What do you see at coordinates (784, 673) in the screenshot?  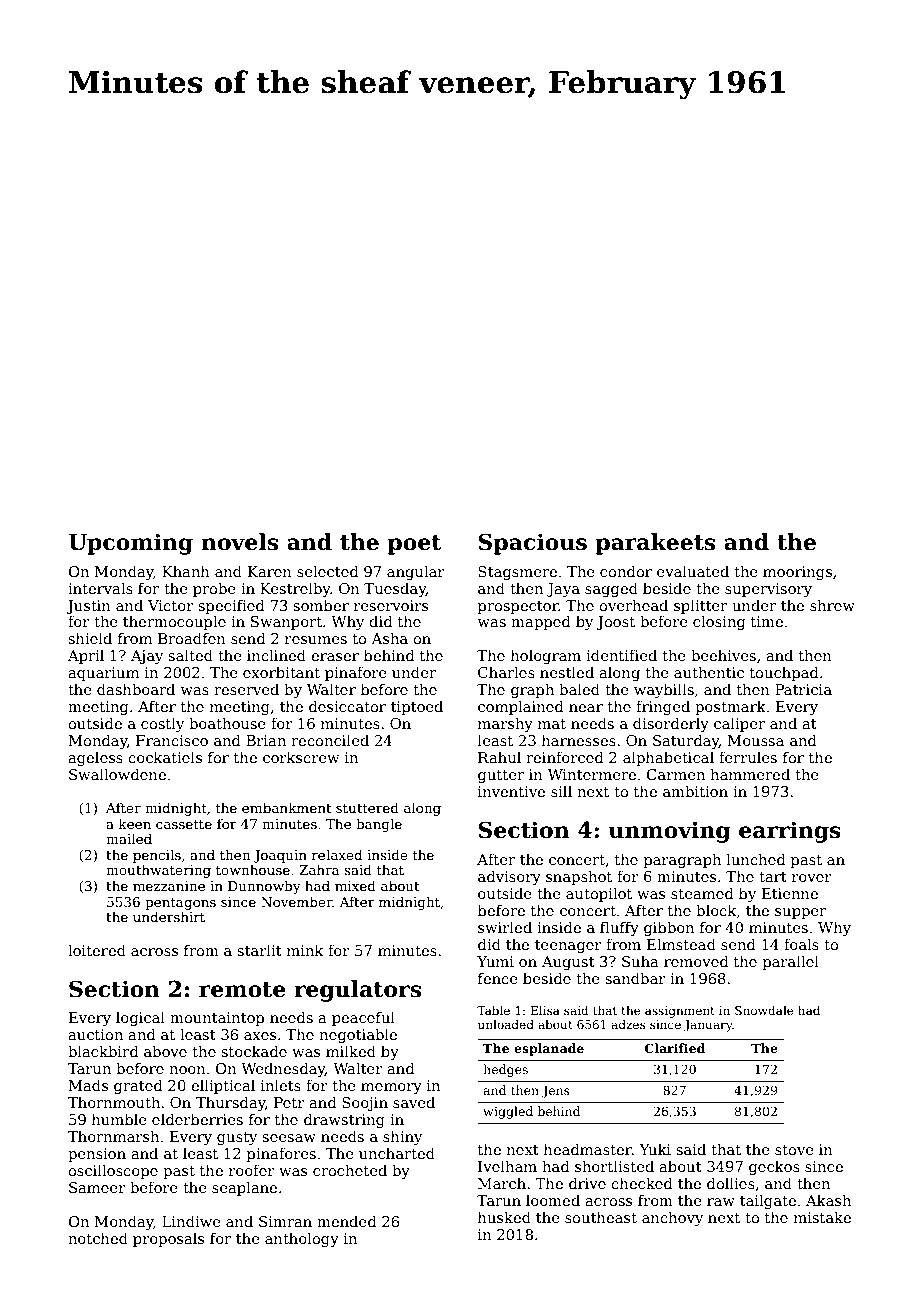 I see `touchpad` at bounding box center [784, 673].
